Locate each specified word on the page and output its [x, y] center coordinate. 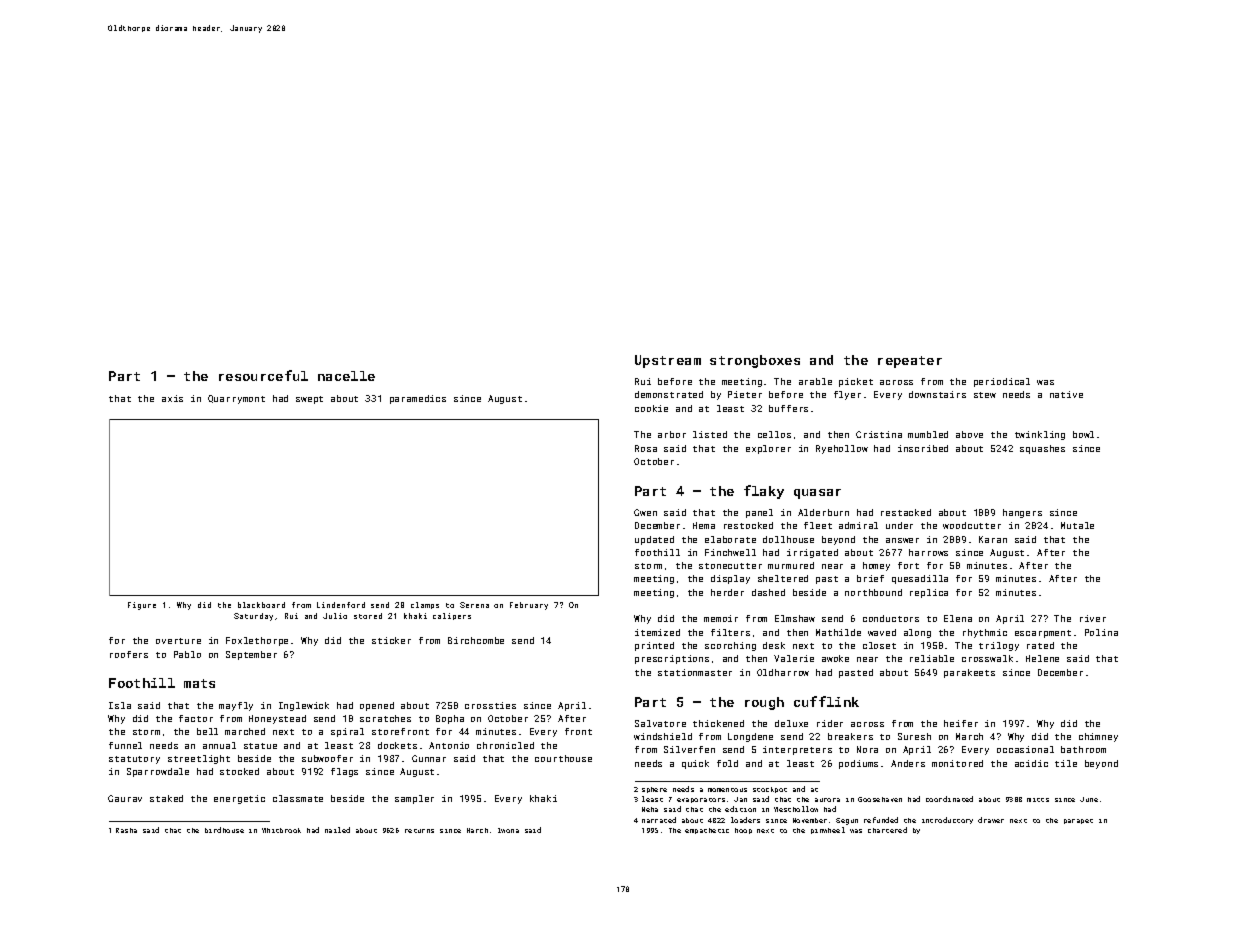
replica [929, 593]
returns [419, 831]
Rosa [646, 448]
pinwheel [828, 830]
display [730, 579]
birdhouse [224, 830]
